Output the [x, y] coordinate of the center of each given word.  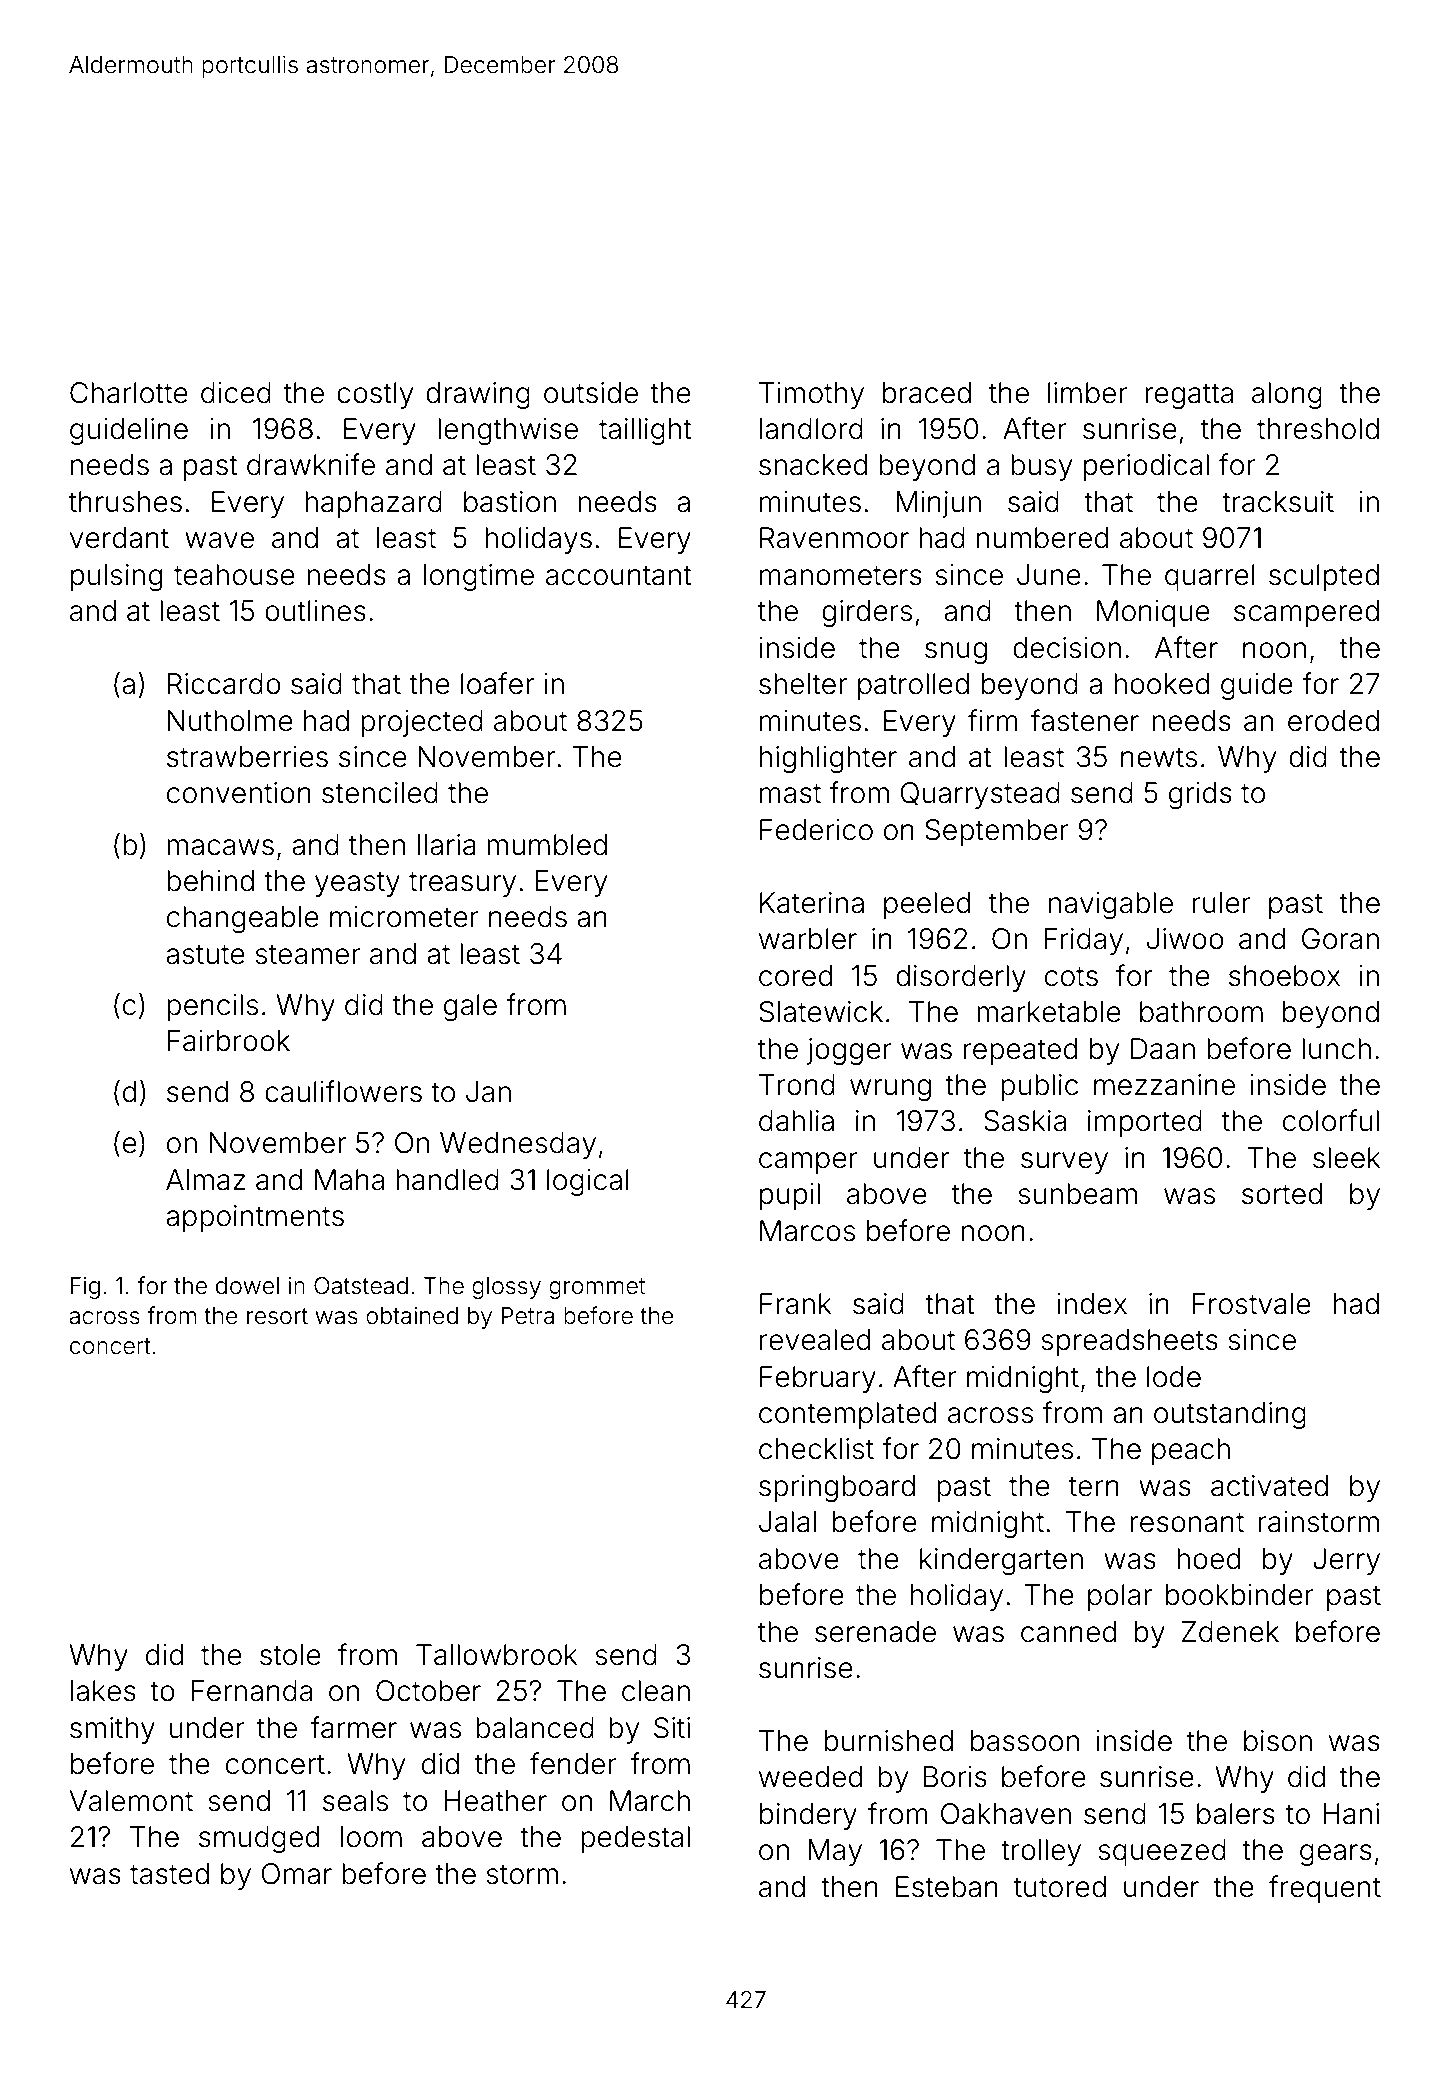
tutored [1060, 1887]
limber [1088, 393]
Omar [296, 1874]
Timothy [811, 395]
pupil [790, 1196]
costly [375, 395]
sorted [1282, 1194]
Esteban [947, 1887]
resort [277, 1316]
